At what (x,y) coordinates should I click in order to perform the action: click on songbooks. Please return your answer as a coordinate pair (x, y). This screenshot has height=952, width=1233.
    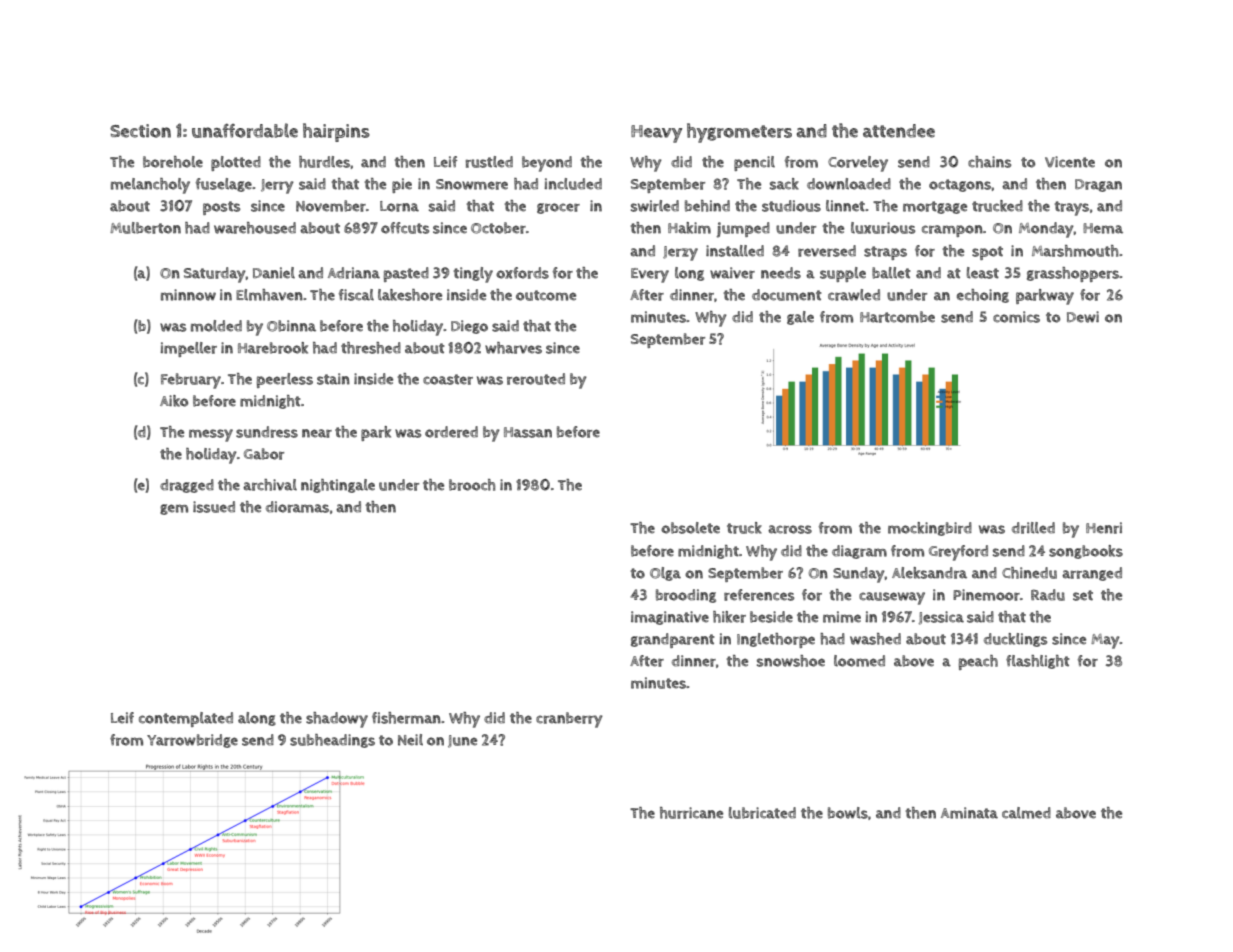
    Looking at the image, I should click on (1086, 552).
